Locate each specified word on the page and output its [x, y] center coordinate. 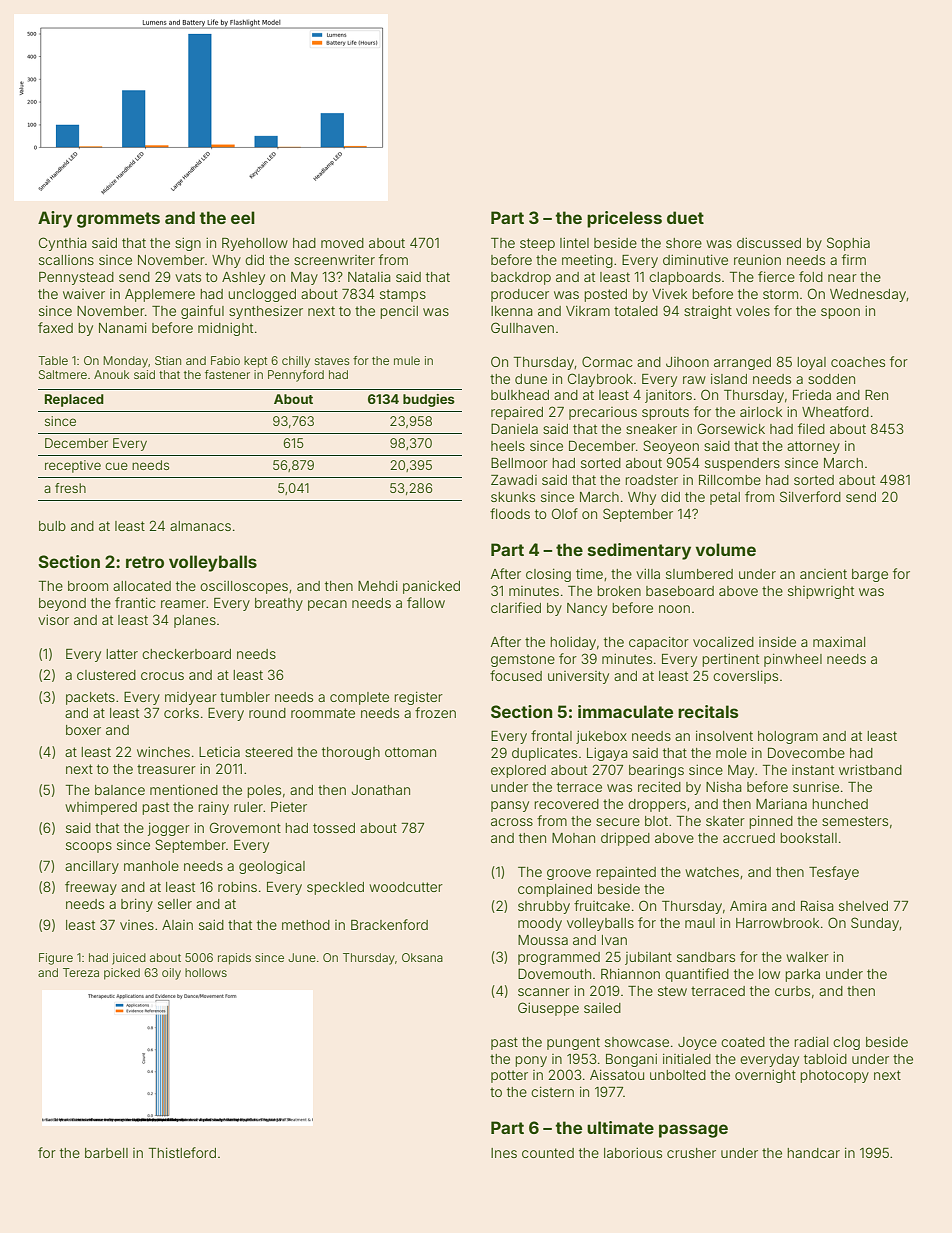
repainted [626, 873]
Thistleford [182, 1152]
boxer [83, 730]
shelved [863, 906]
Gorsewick [731, 428]
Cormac [607, 361]
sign [188, 244]
